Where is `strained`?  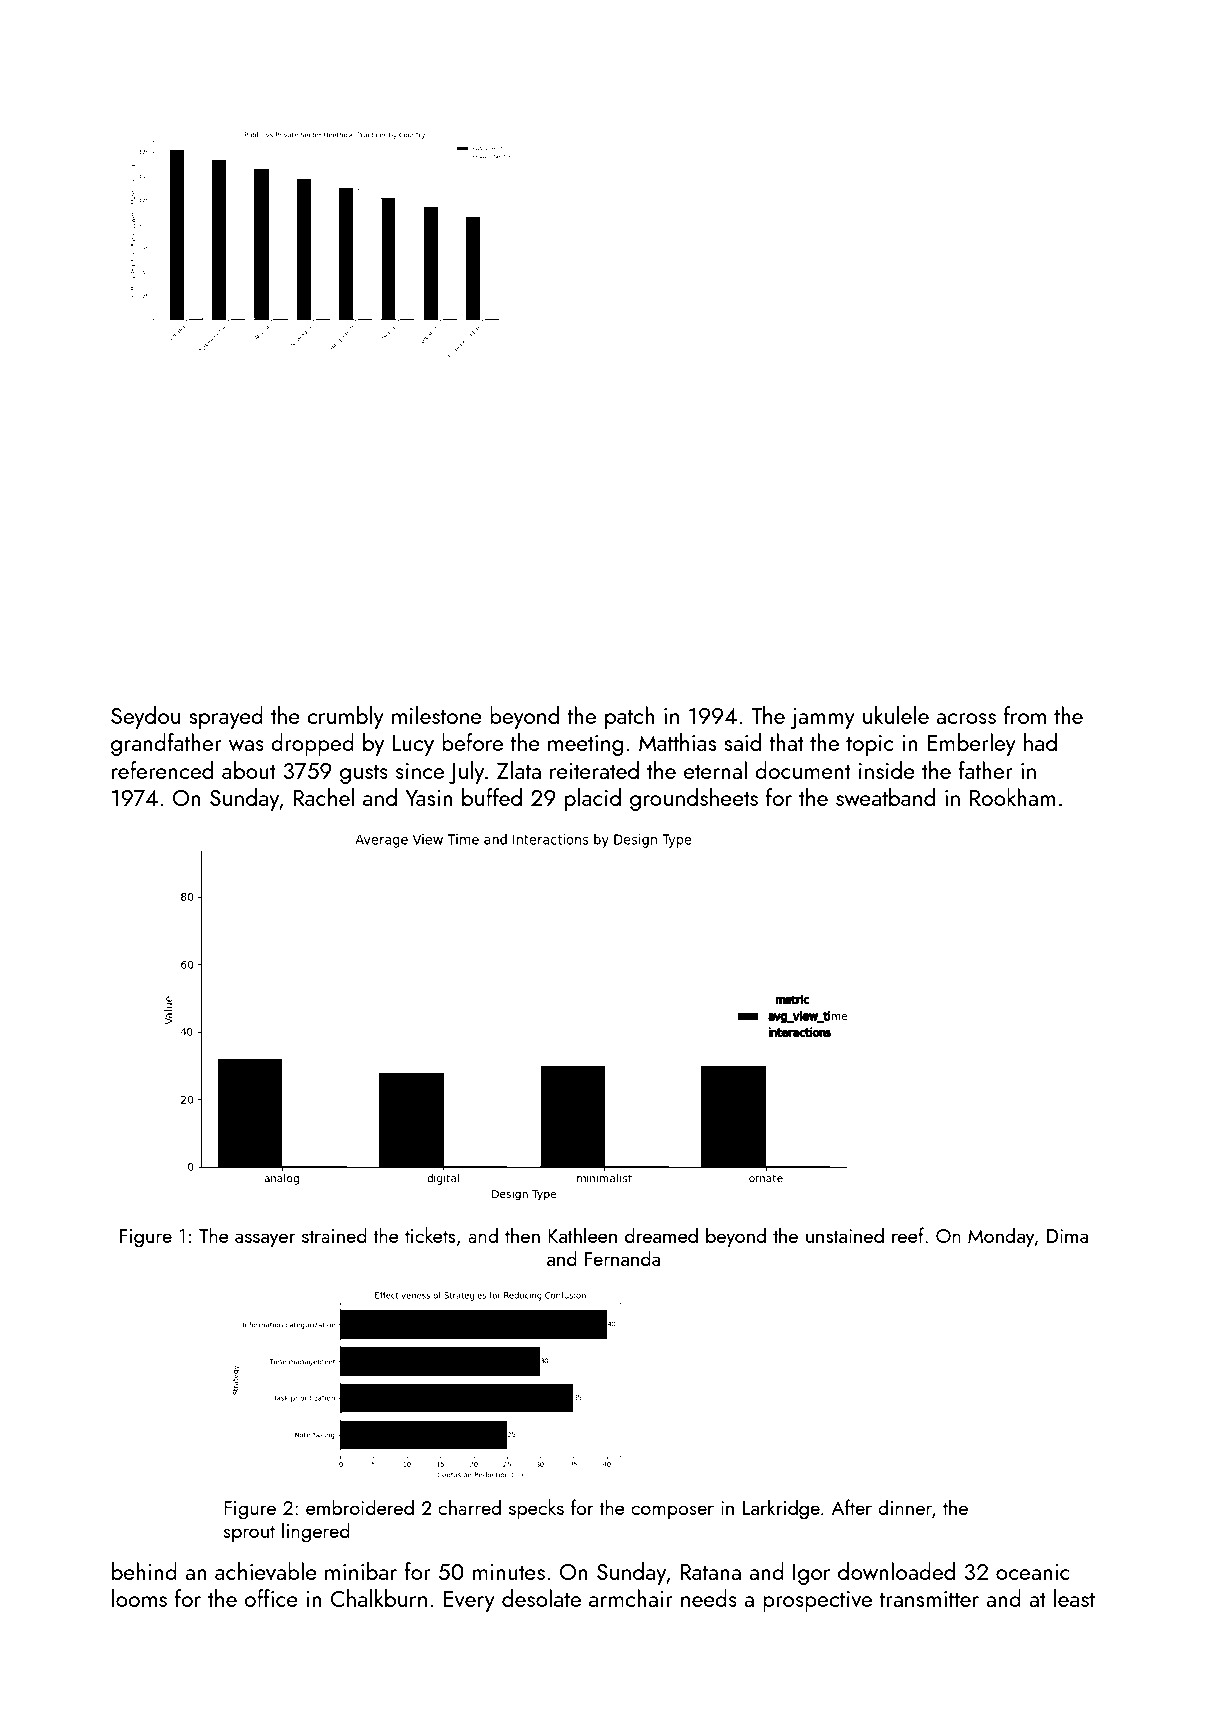
strained is located at coordinates (334, 1235).
